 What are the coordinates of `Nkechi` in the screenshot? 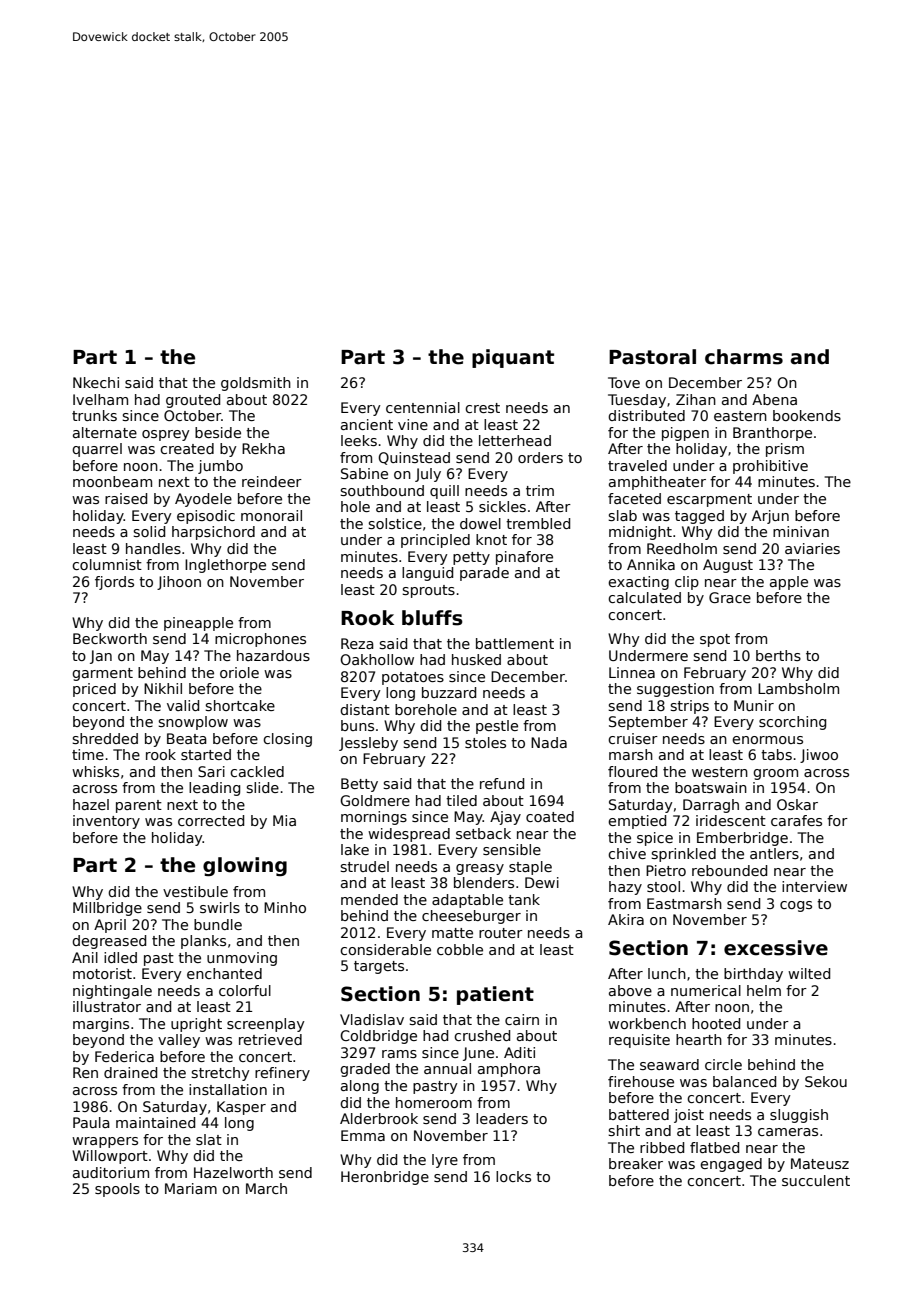 It's located at (96, 382).
